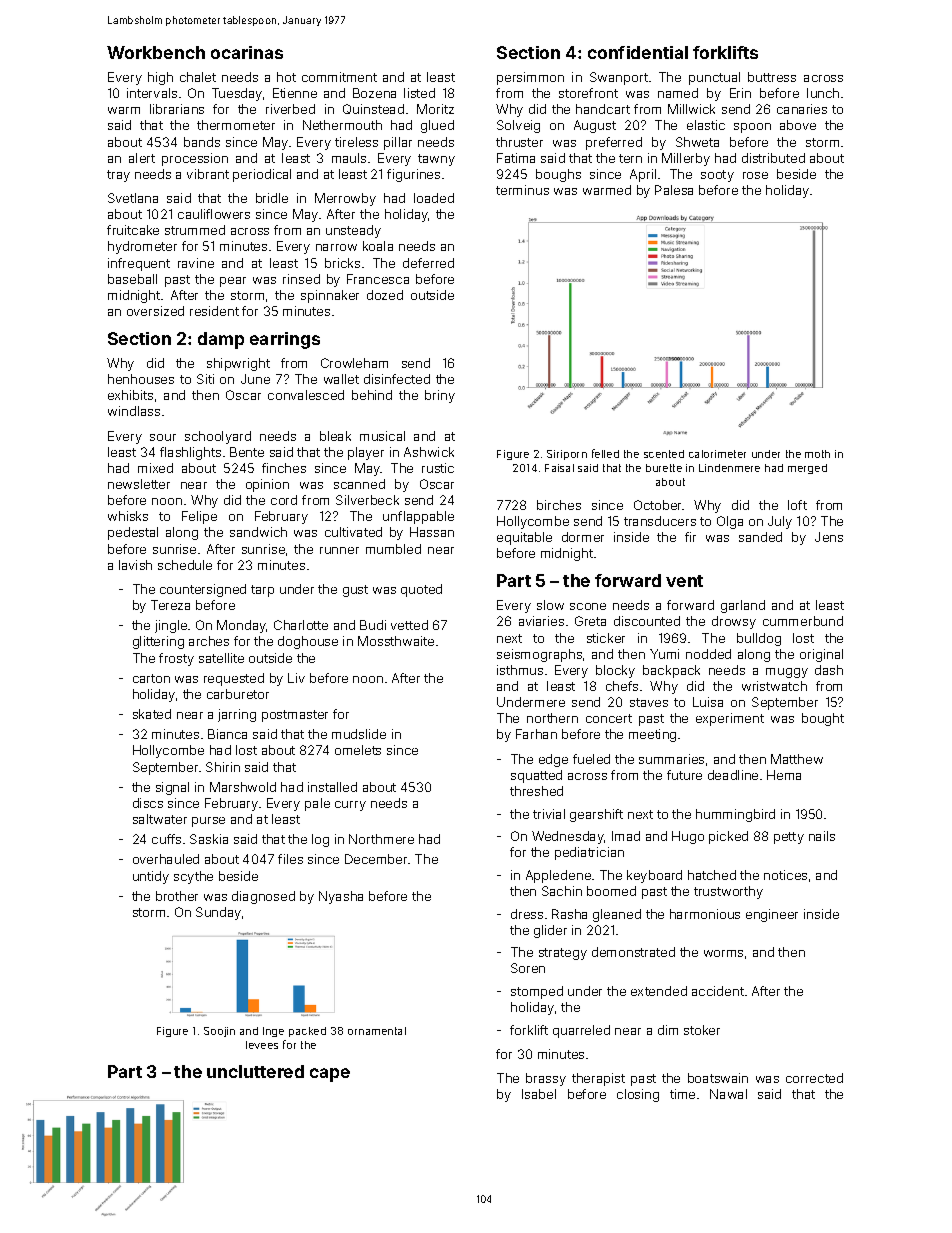  Describe the element at coordinates (177, 896) in the image. I see `brother` at that location.
